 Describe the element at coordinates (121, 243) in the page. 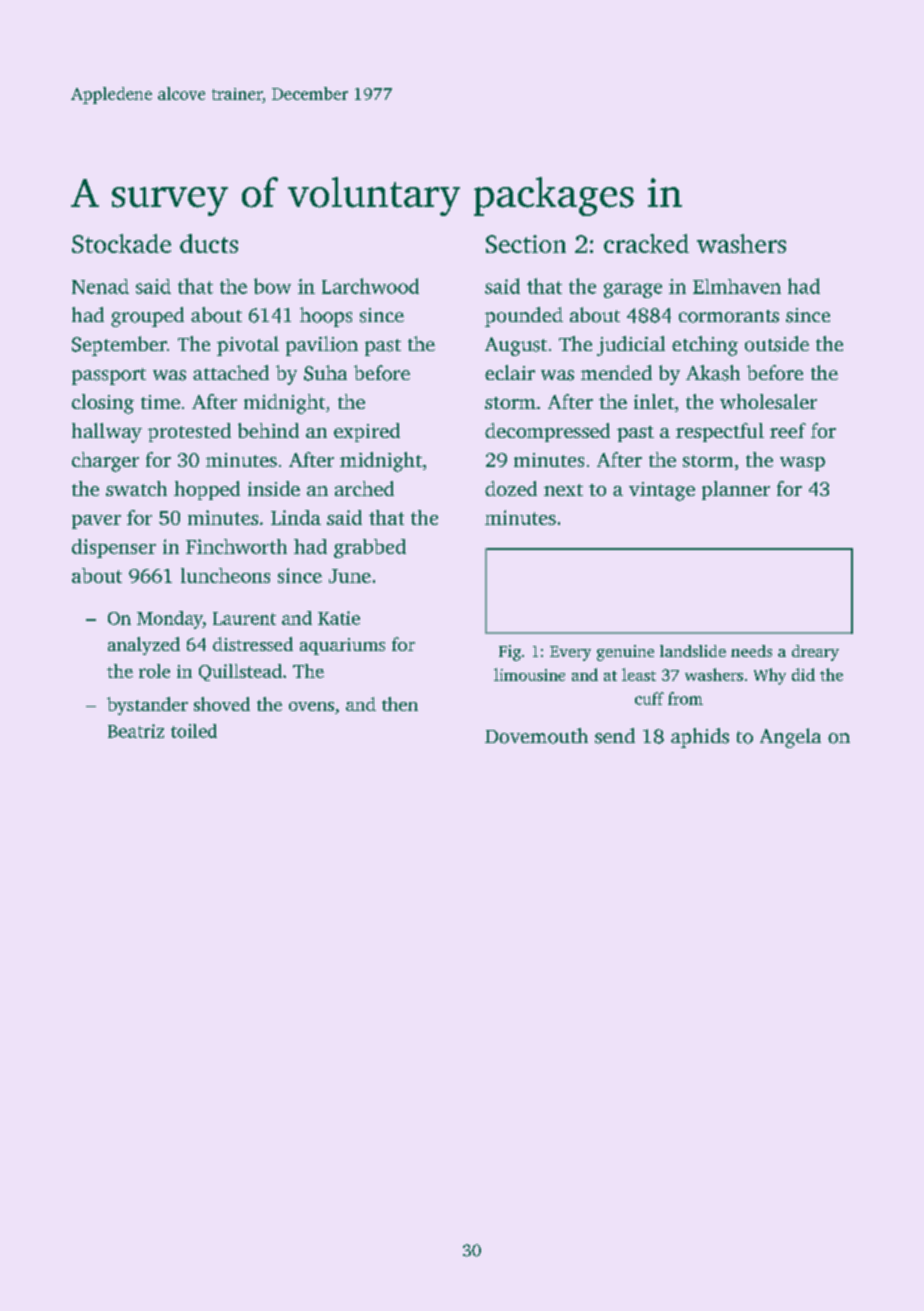

I see `Stockade` at that location.
